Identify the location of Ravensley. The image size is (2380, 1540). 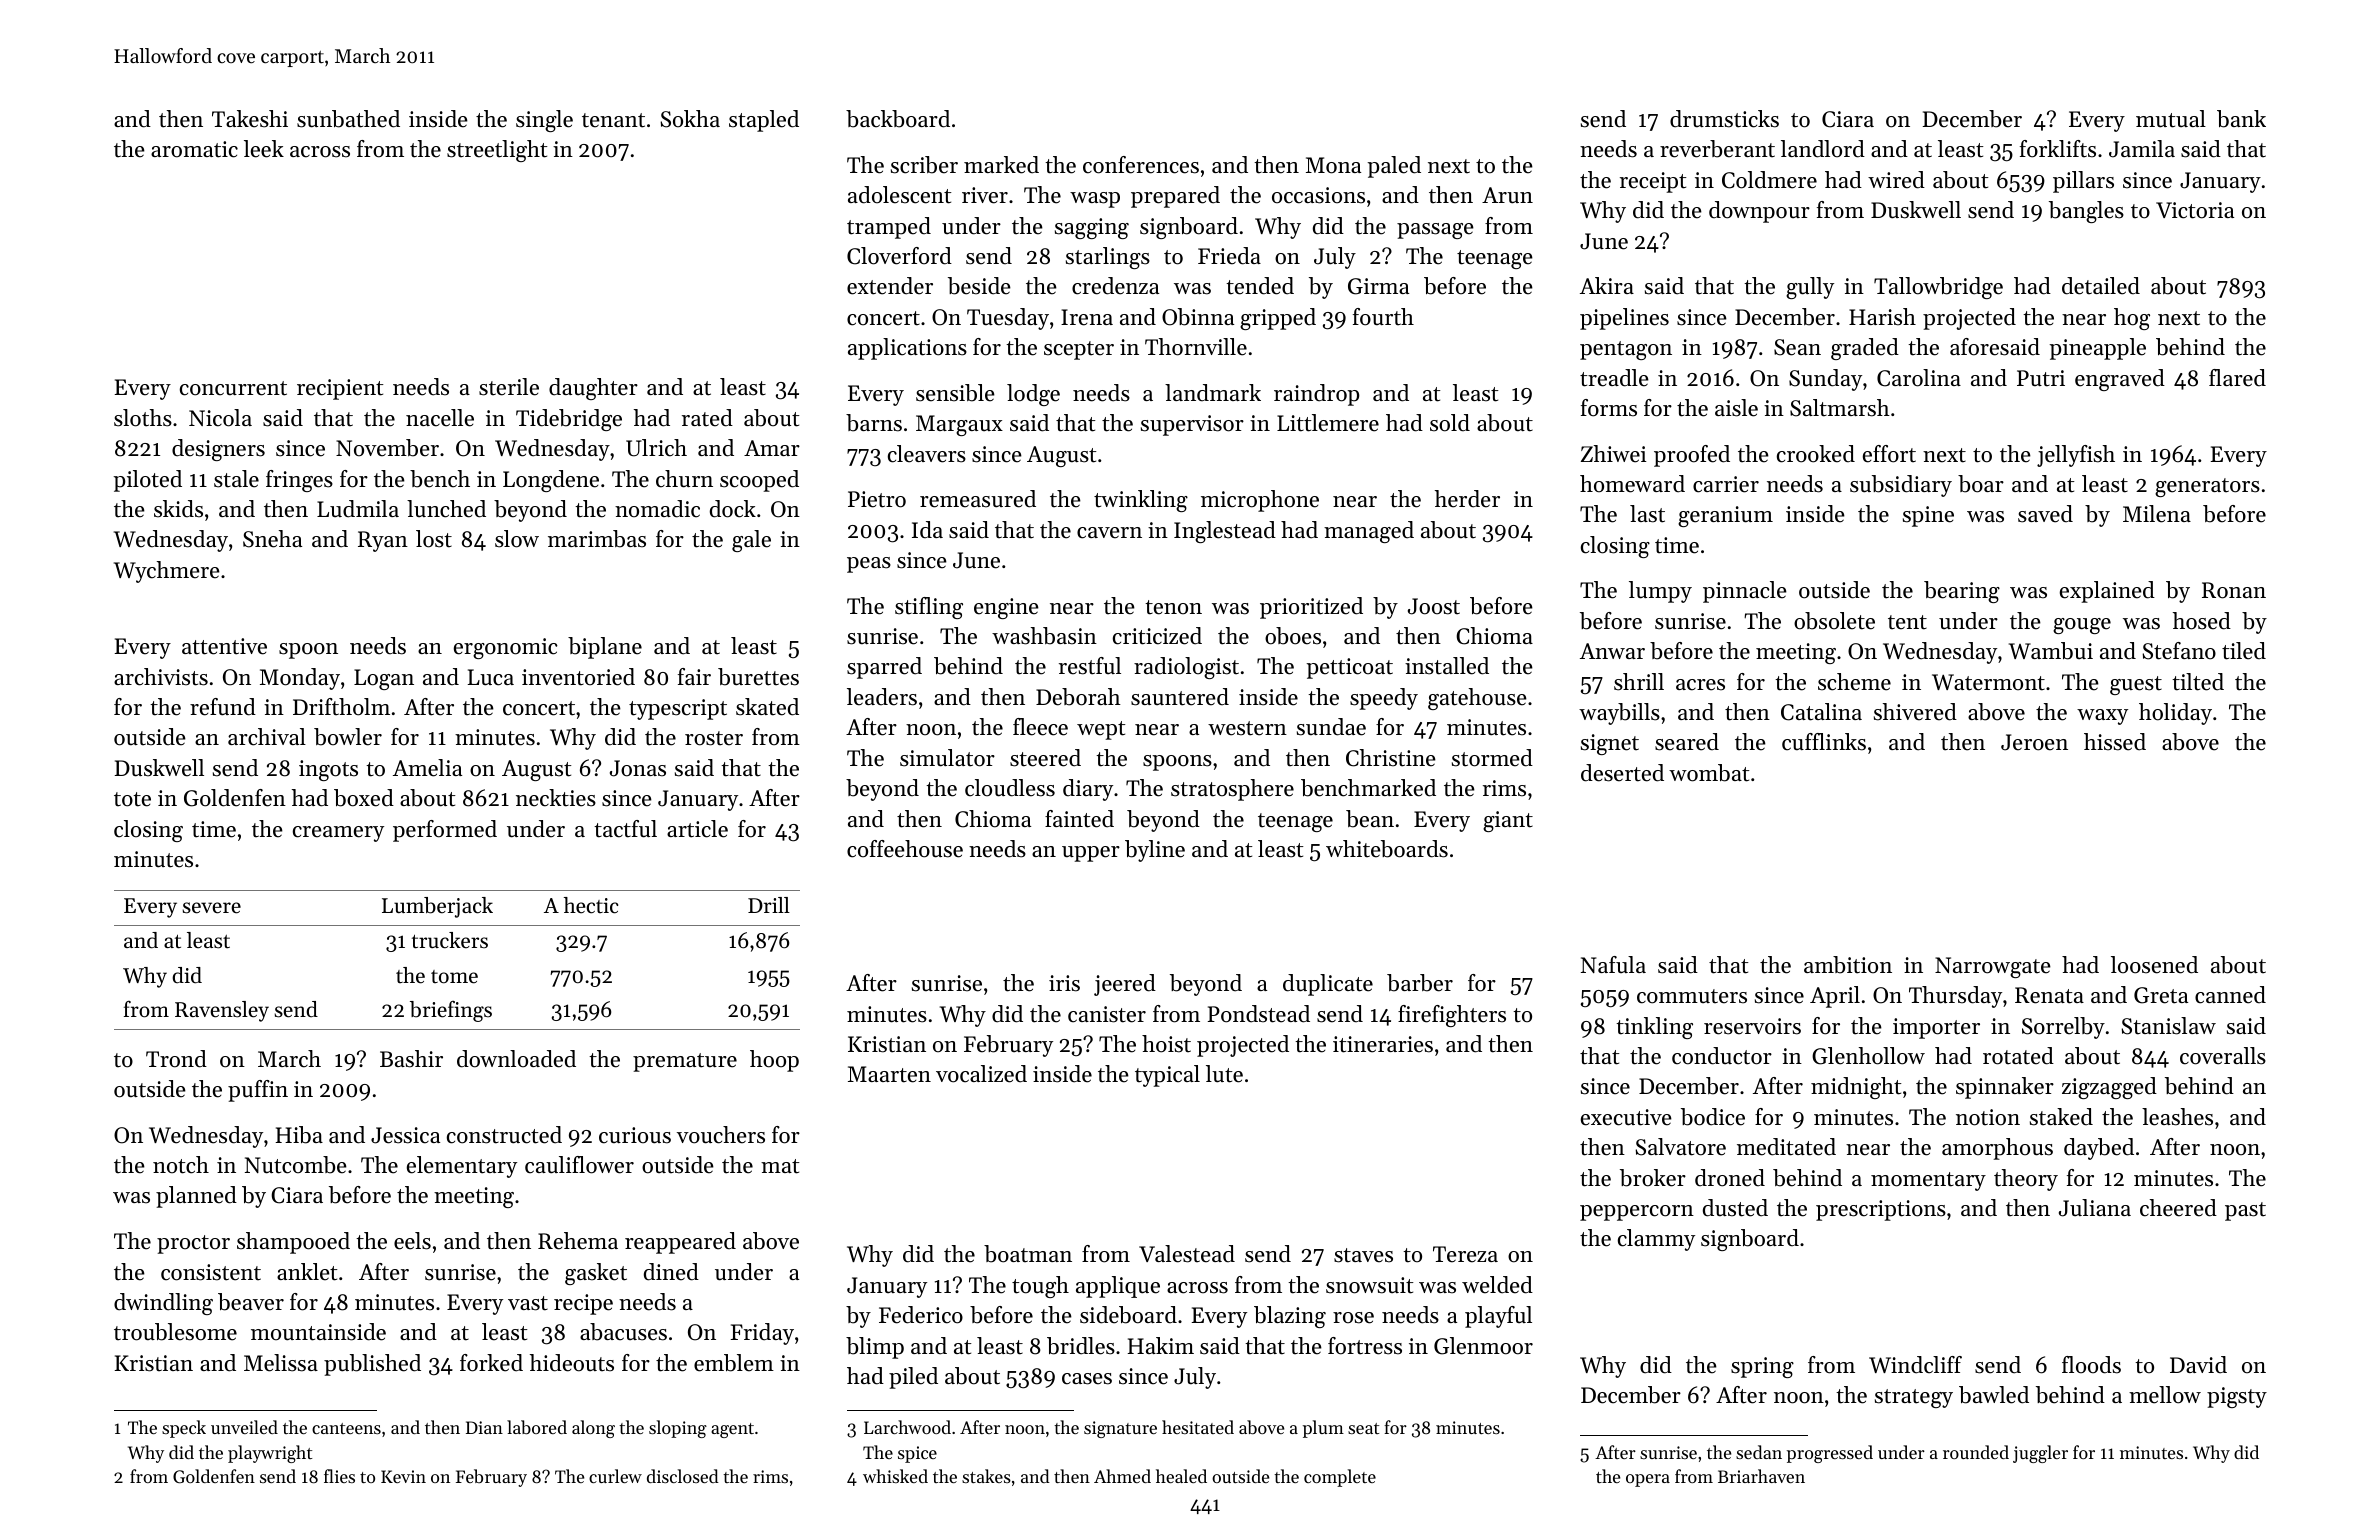
(222, 1011).
